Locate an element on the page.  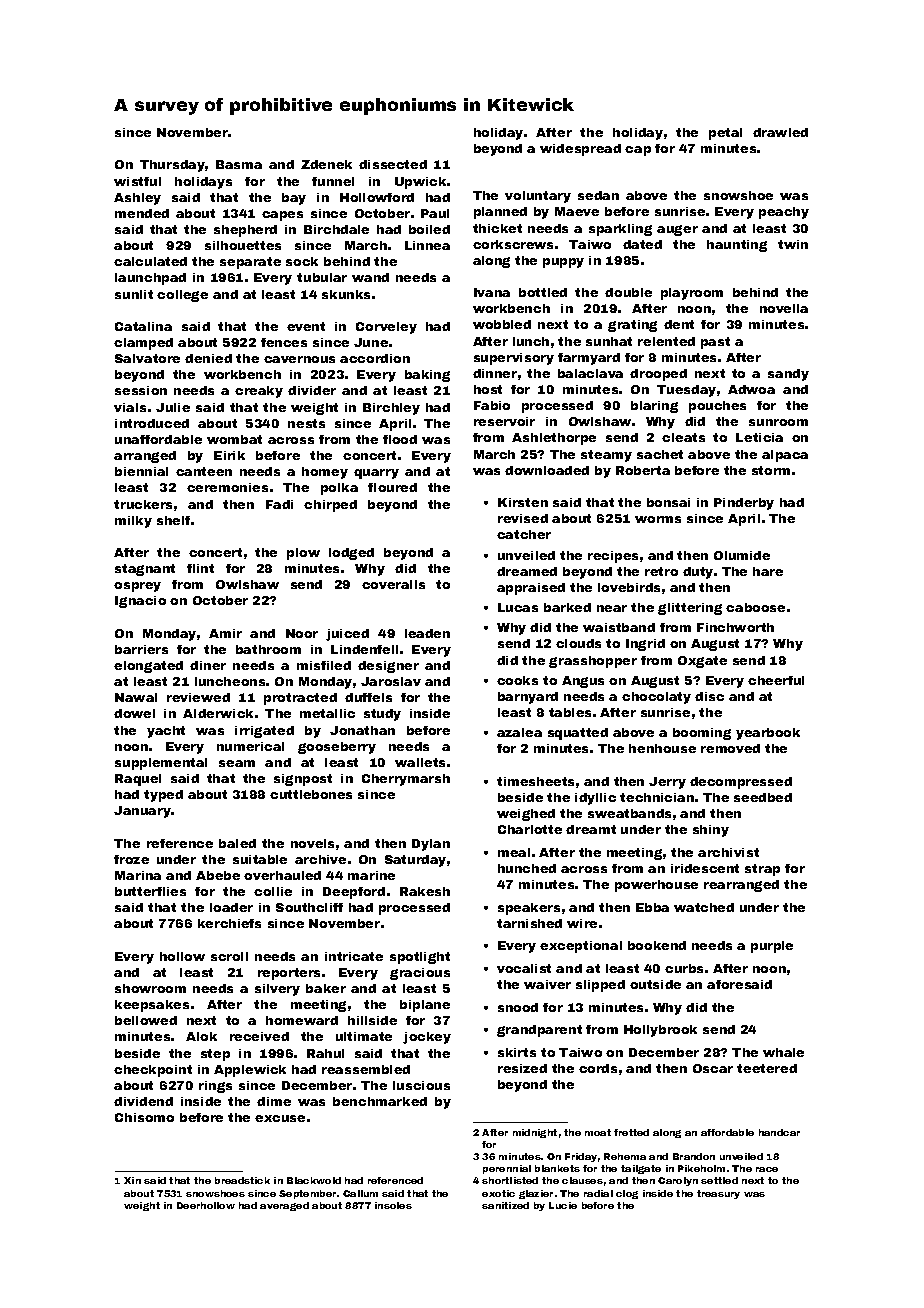
Ebba is located at coordinates (652, 907).
